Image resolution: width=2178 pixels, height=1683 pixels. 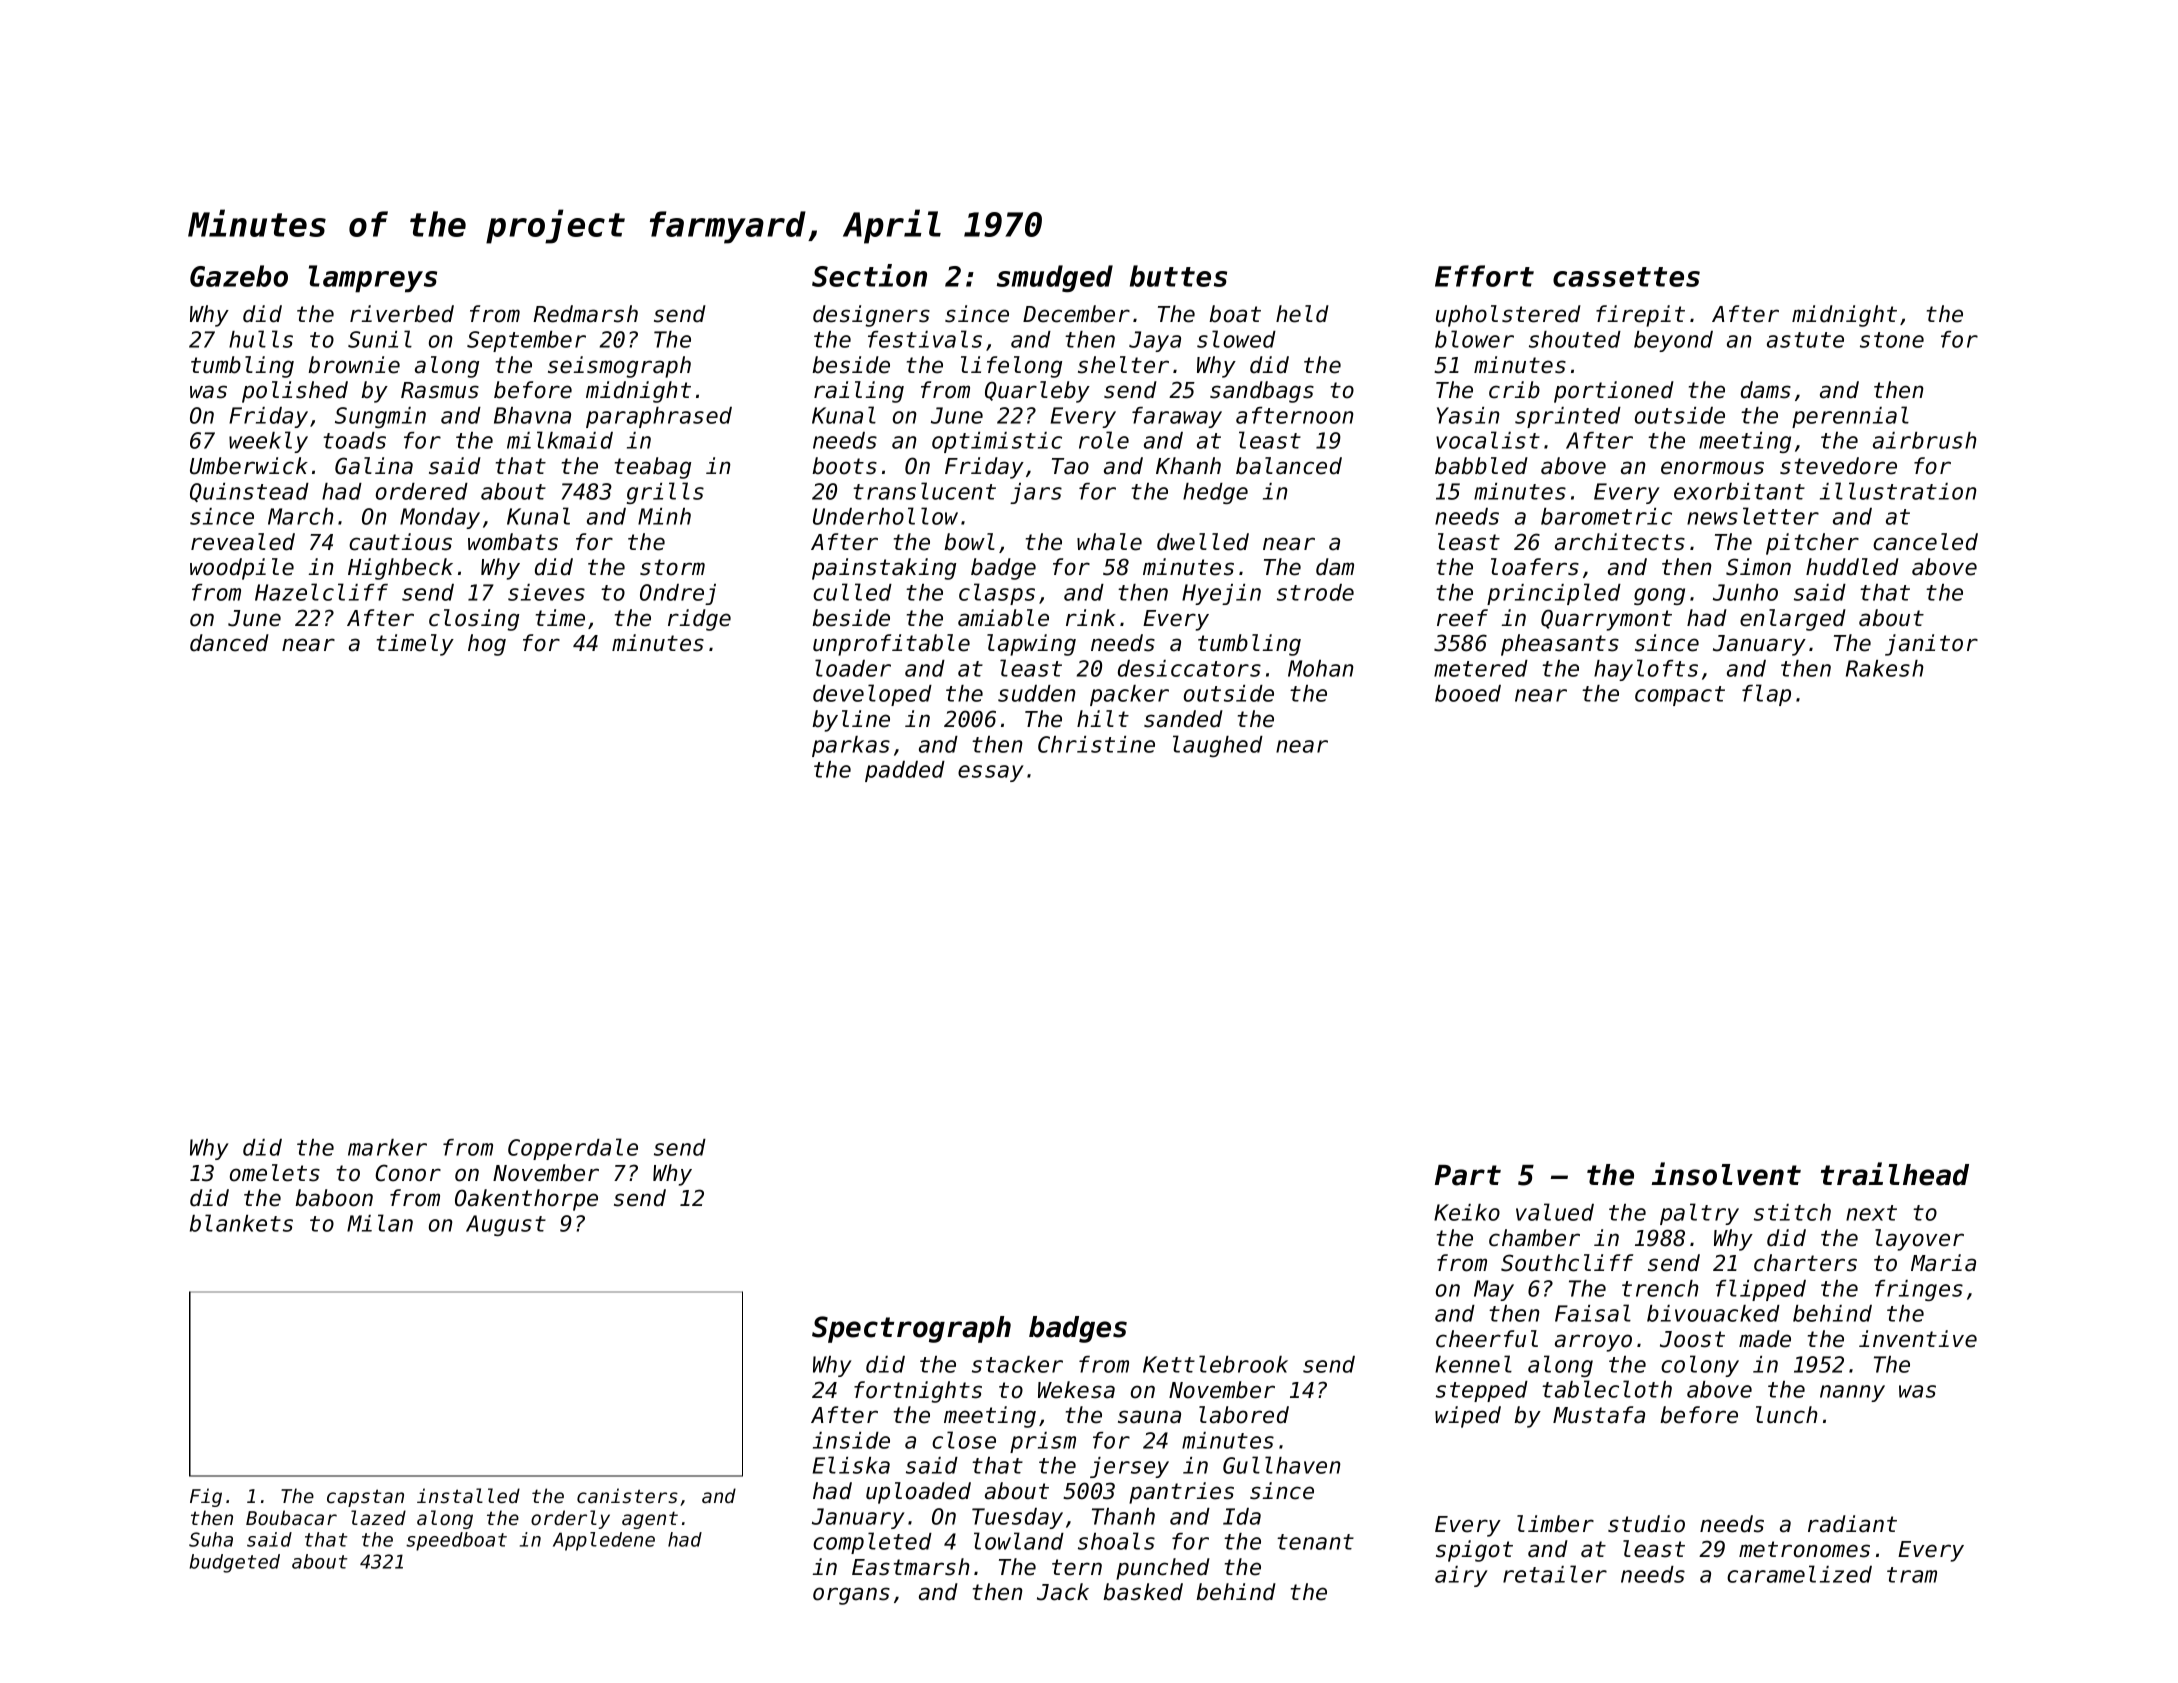 What do you see at coordinates (229, 643) in the page?
I see `danced` at bounding box center [229, 643].
